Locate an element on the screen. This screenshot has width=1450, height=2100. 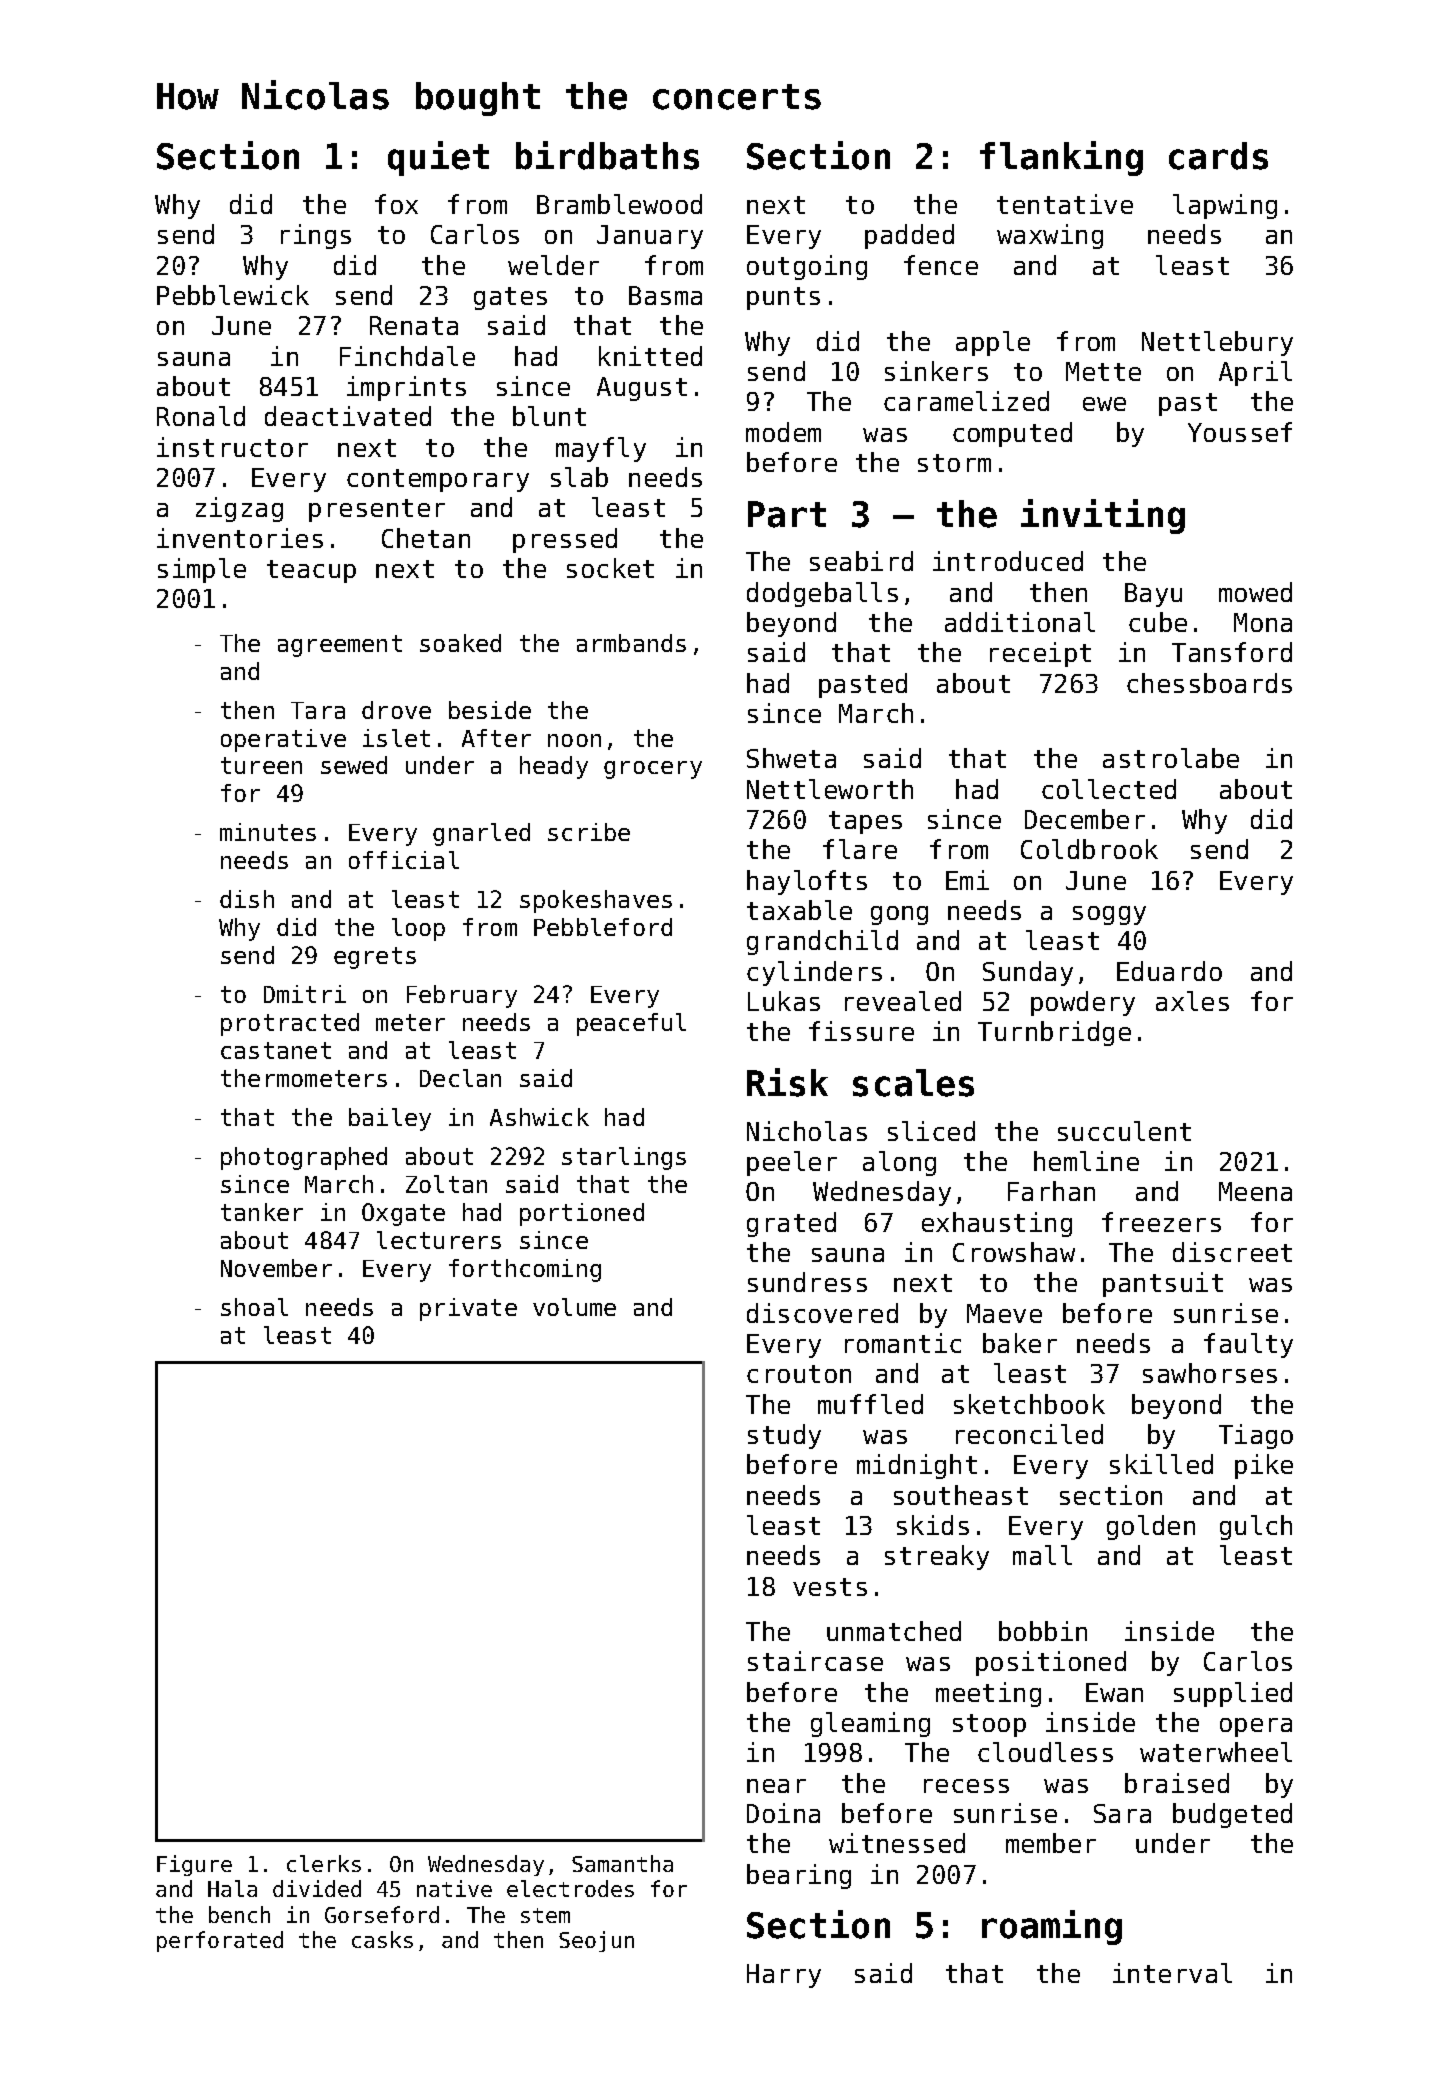
Ronald is located at coordinates (201, 416).
